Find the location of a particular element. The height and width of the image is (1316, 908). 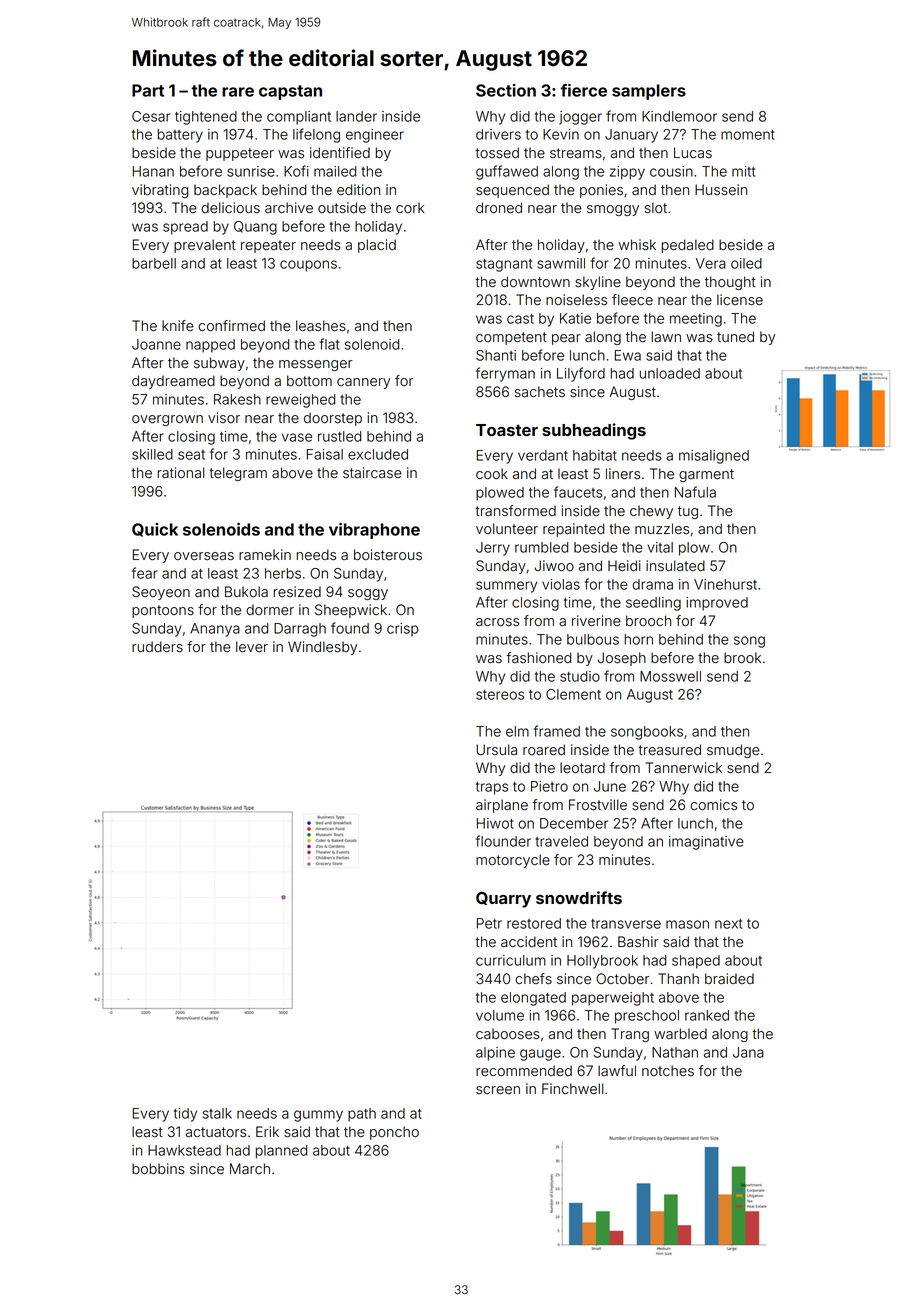

recommended is located at coordinates (524, 1071).
